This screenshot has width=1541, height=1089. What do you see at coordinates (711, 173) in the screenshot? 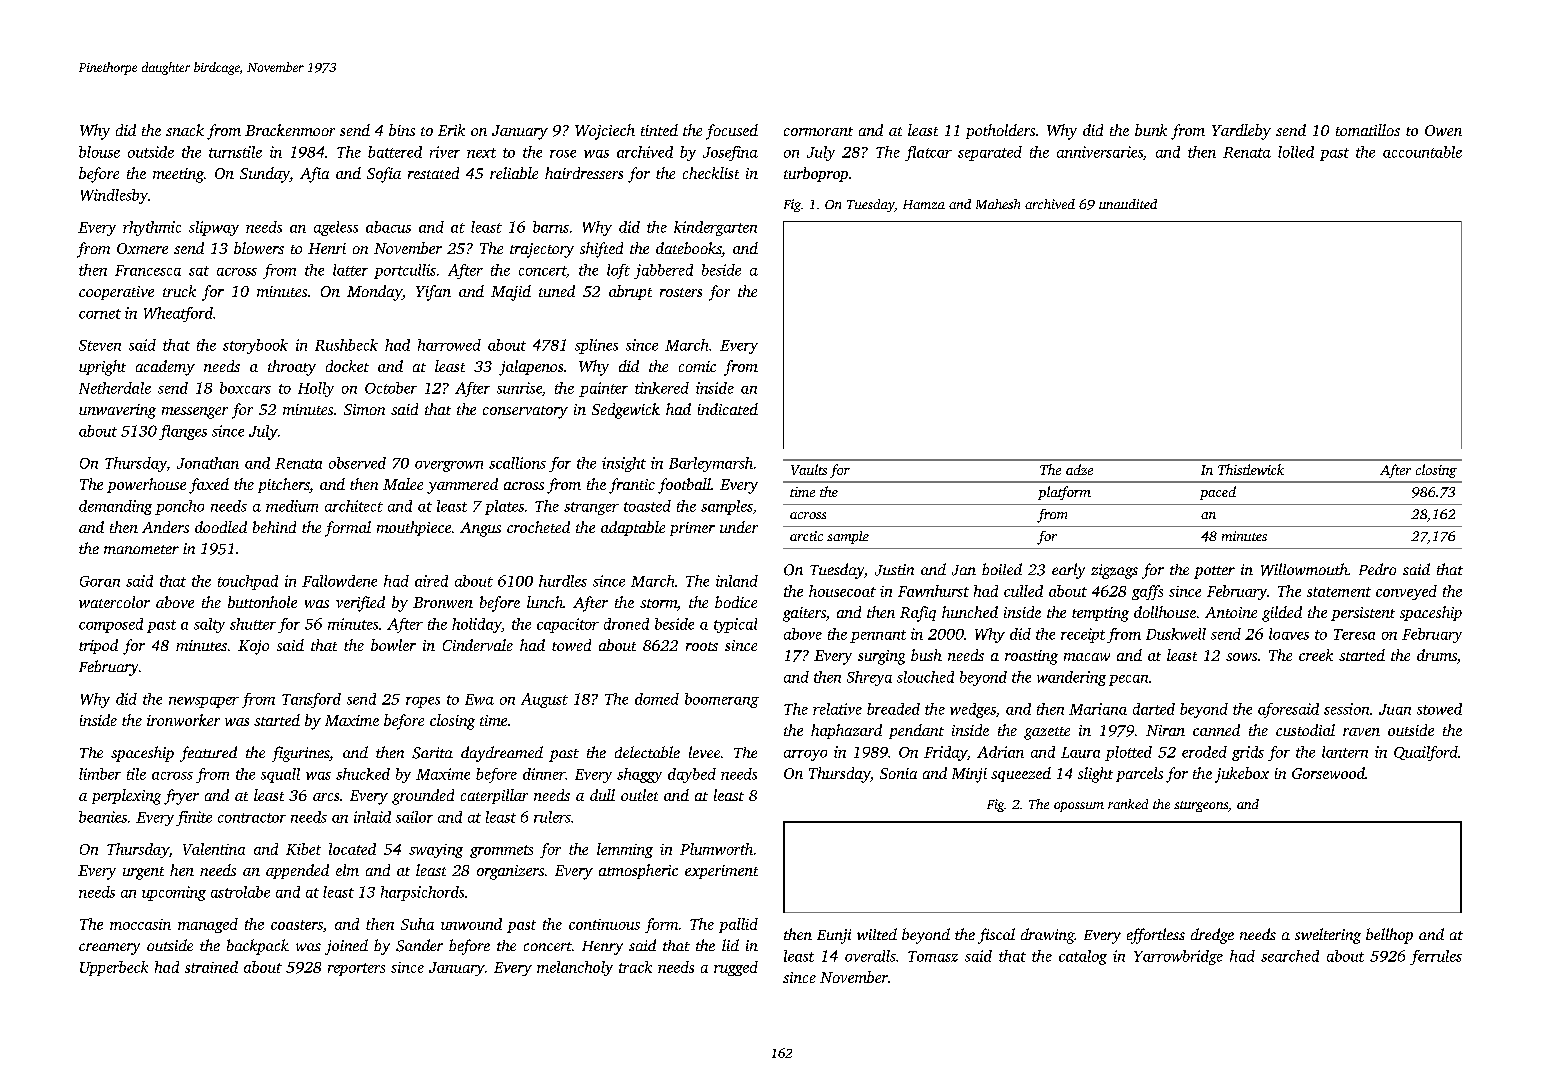
I see `checklist` at bounding box center [711, 173].
